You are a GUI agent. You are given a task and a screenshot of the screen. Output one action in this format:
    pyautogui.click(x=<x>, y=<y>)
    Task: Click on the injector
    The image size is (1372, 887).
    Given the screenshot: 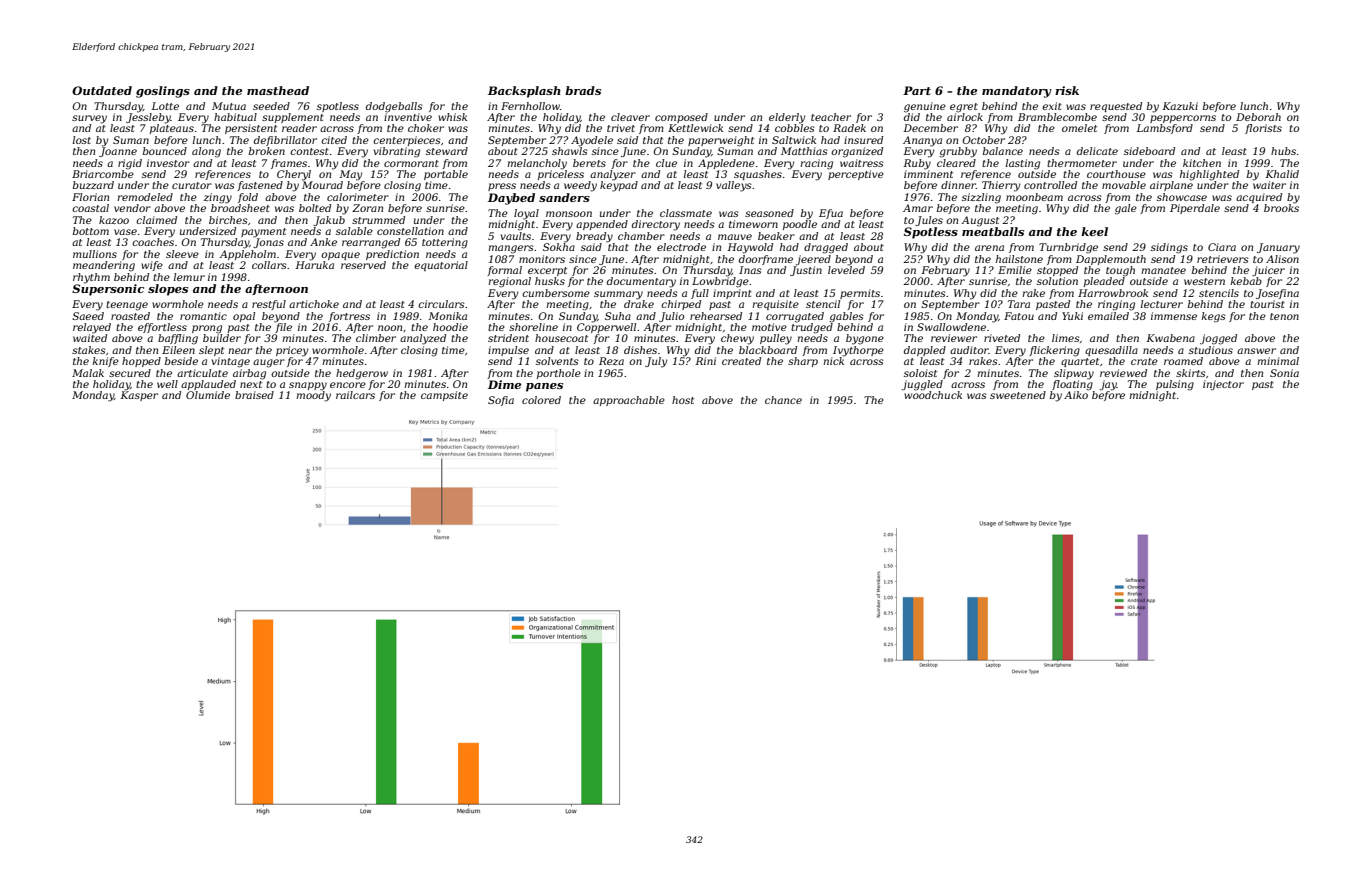 What is the action you would take?
    pyautogui.click(x=1223, y=385)
